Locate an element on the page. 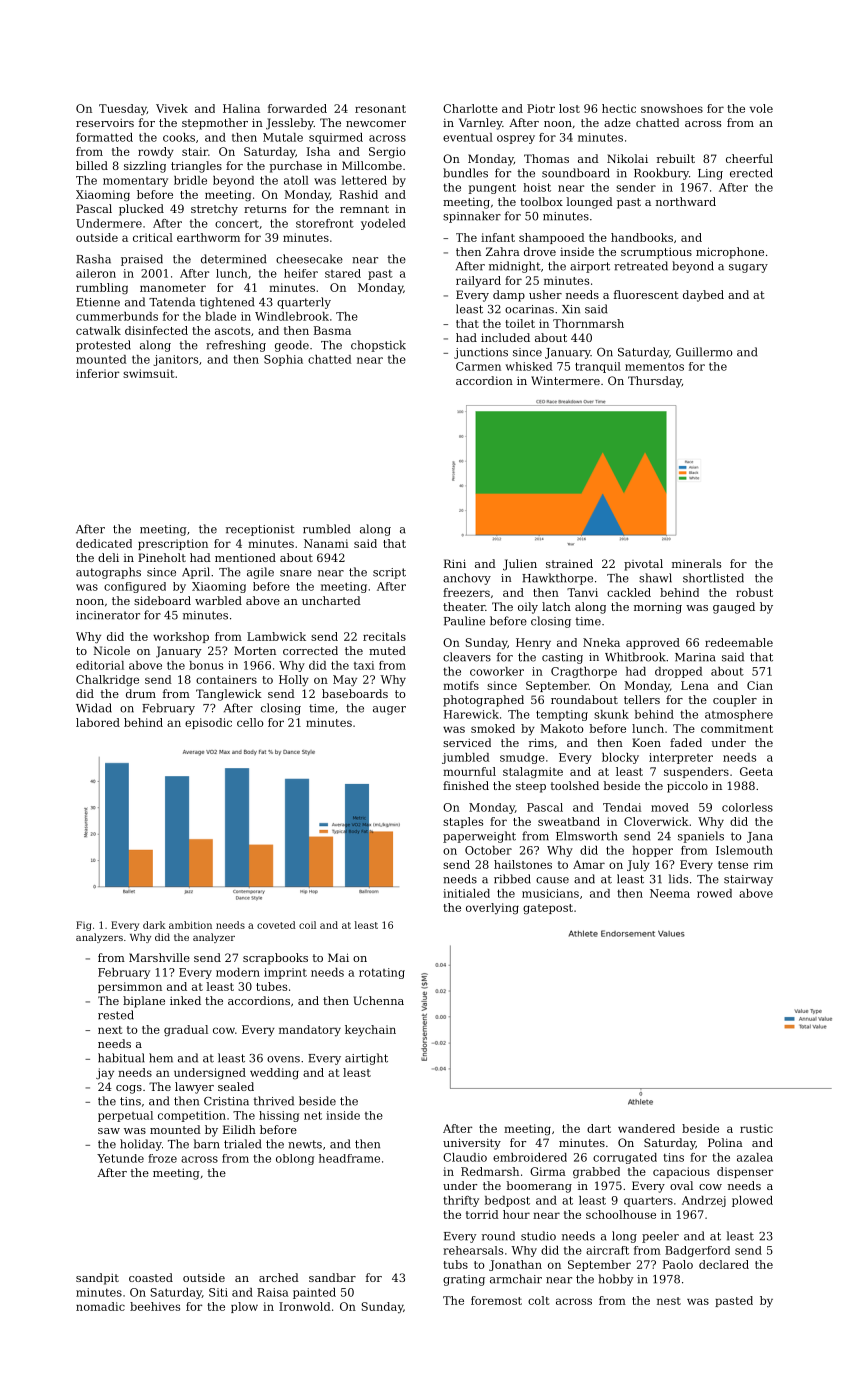 The width and height of the page is (849, 1400). sugary is located at coordinates (748, 268).
